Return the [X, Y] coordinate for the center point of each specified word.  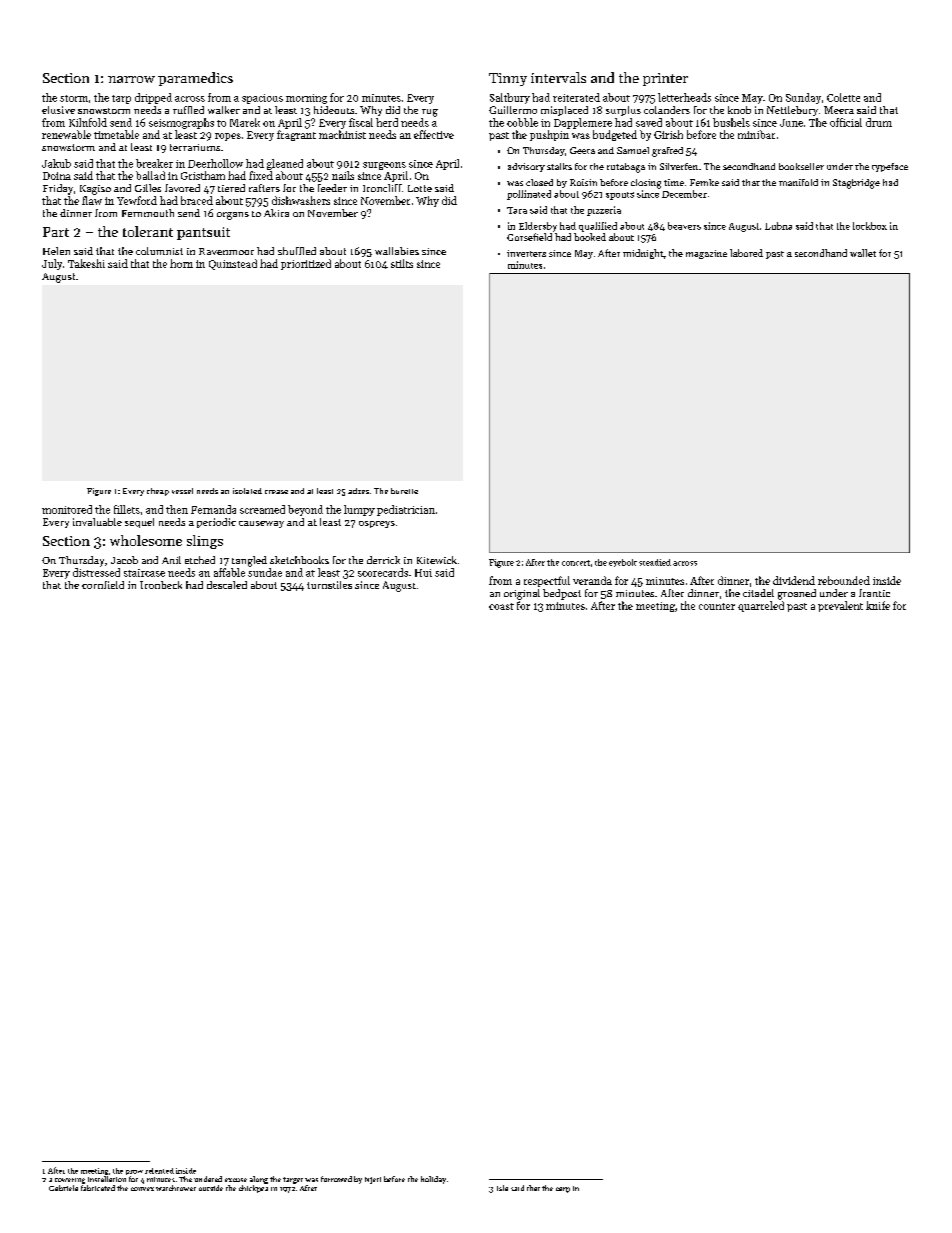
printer [665, 79]
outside [211, 1188]
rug [430, 113]
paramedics [195, 79]
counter [717, 606]
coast [501, 606]
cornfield [103, 585]
